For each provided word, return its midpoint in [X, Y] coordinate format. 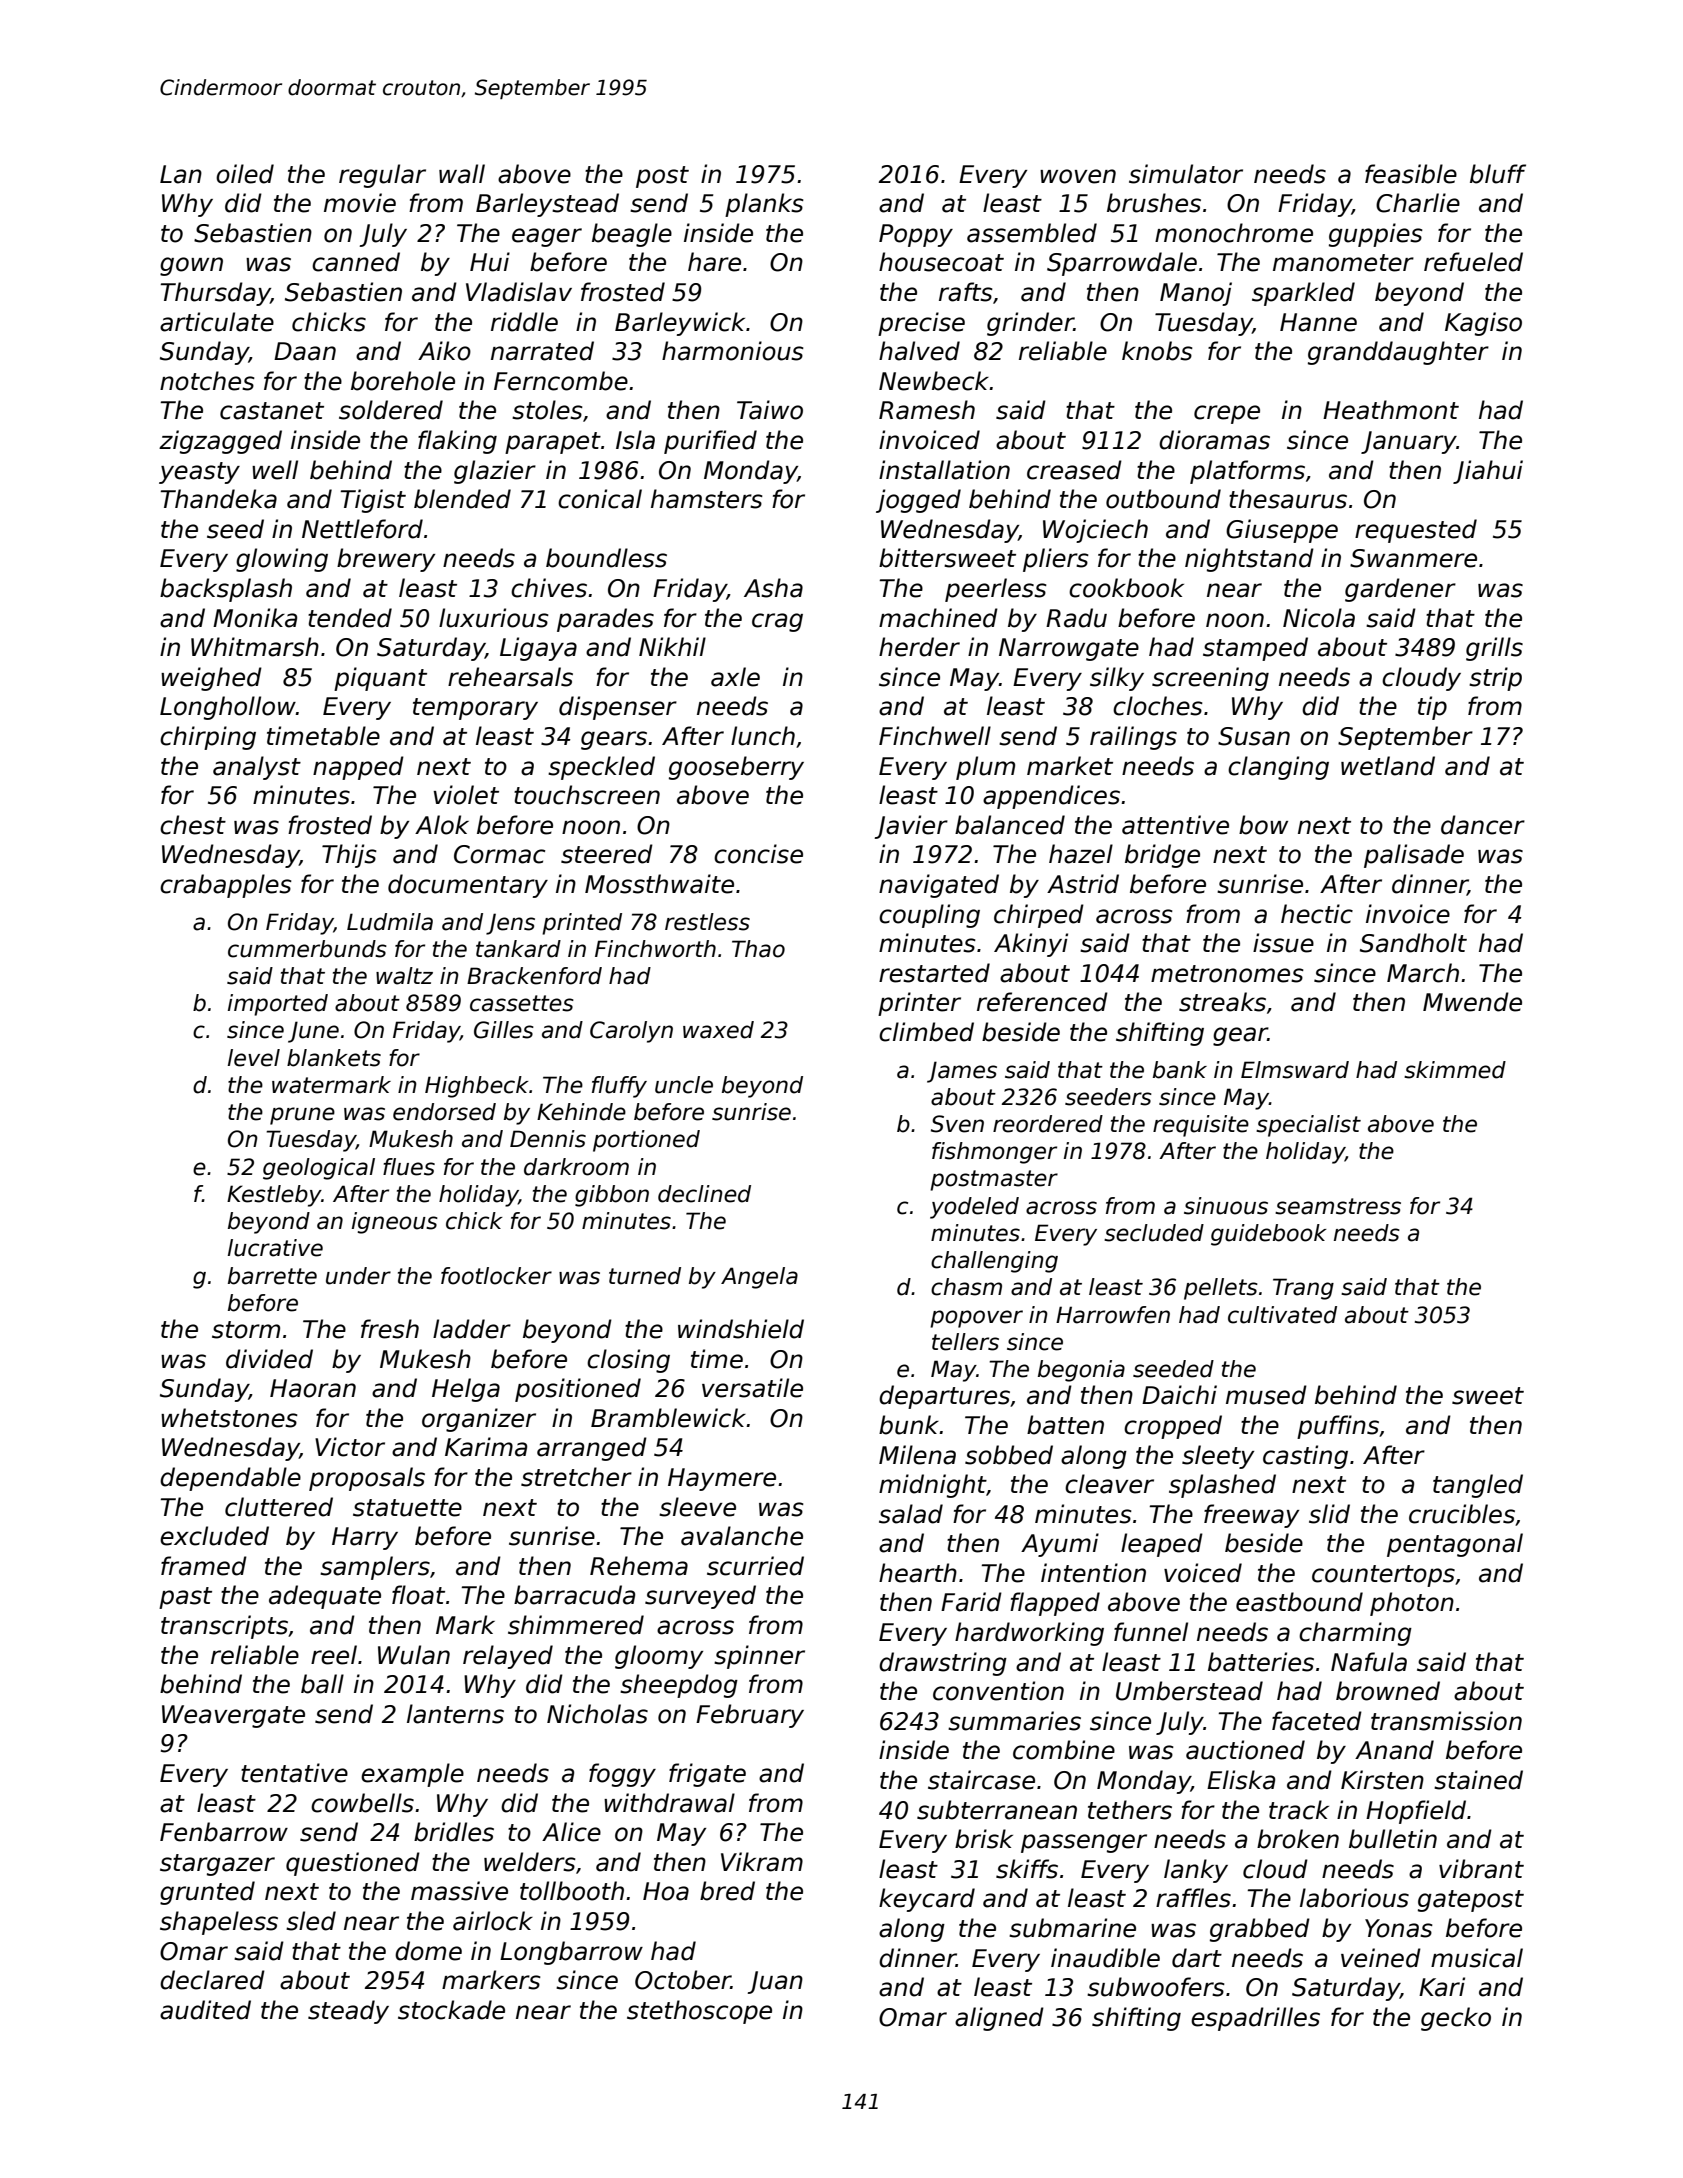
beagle [632, 235]
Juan [775, 1982]
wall [462, 174]
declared [212, 1980]
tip [1432, 708]
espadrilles [1255, 2019]
